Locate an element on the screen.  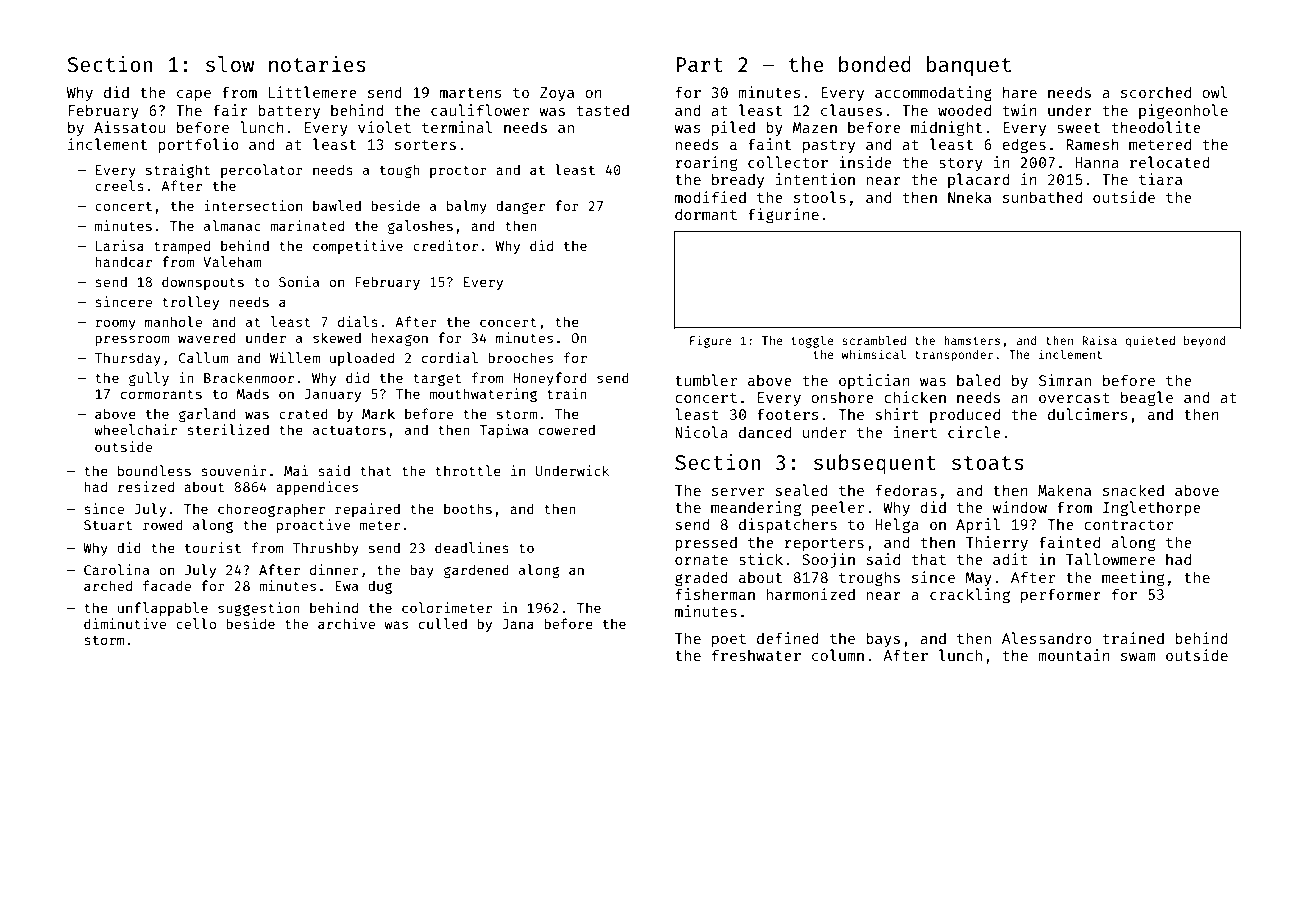
banquet is located at coordinates (969, 66).
